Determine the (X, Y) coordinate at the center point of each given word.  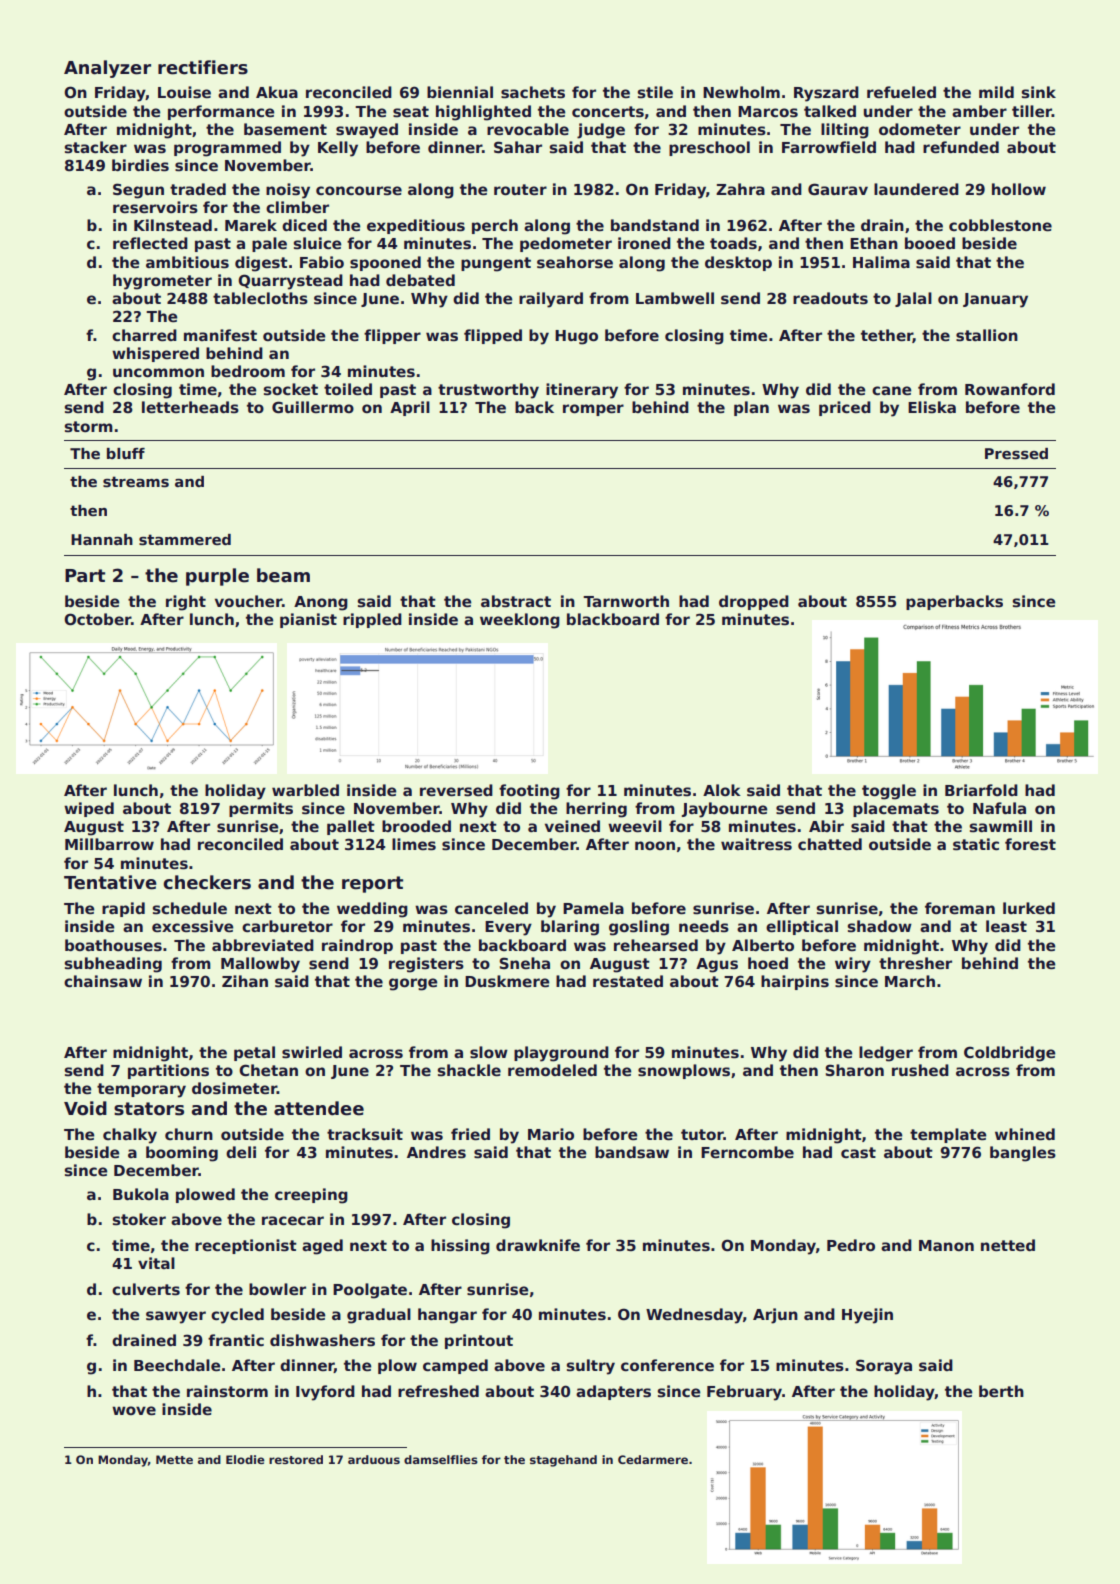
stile (655, 92)
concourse (359, 191)
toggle (889, 792)
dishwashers (322, 1340)
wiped (89, 809)
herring (596, 810)
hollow (1019, 189)
